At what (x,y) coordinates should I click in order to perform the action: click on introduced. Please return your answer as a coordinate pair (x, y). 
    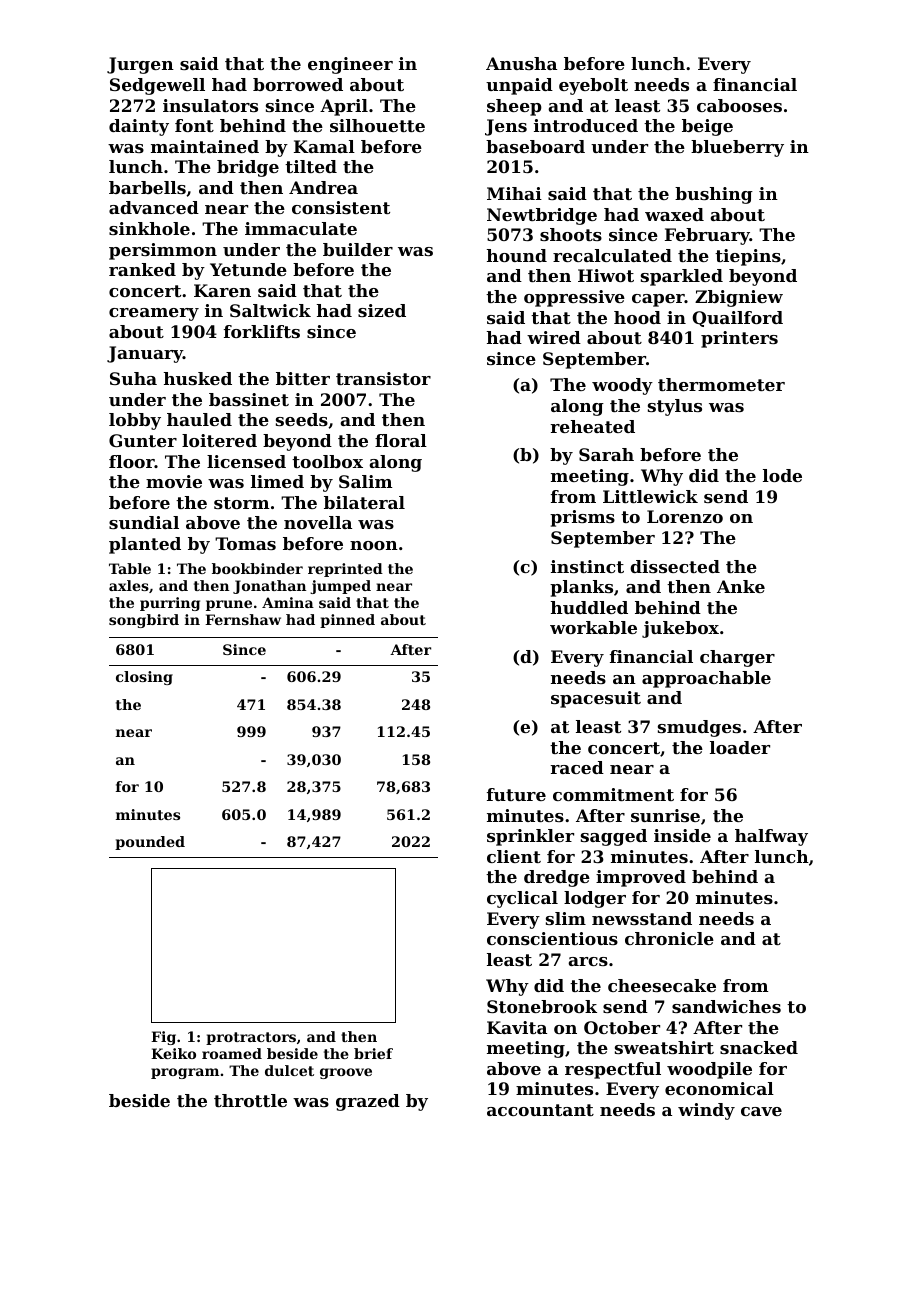
    Looking at the image, I should click on (586, 125).
